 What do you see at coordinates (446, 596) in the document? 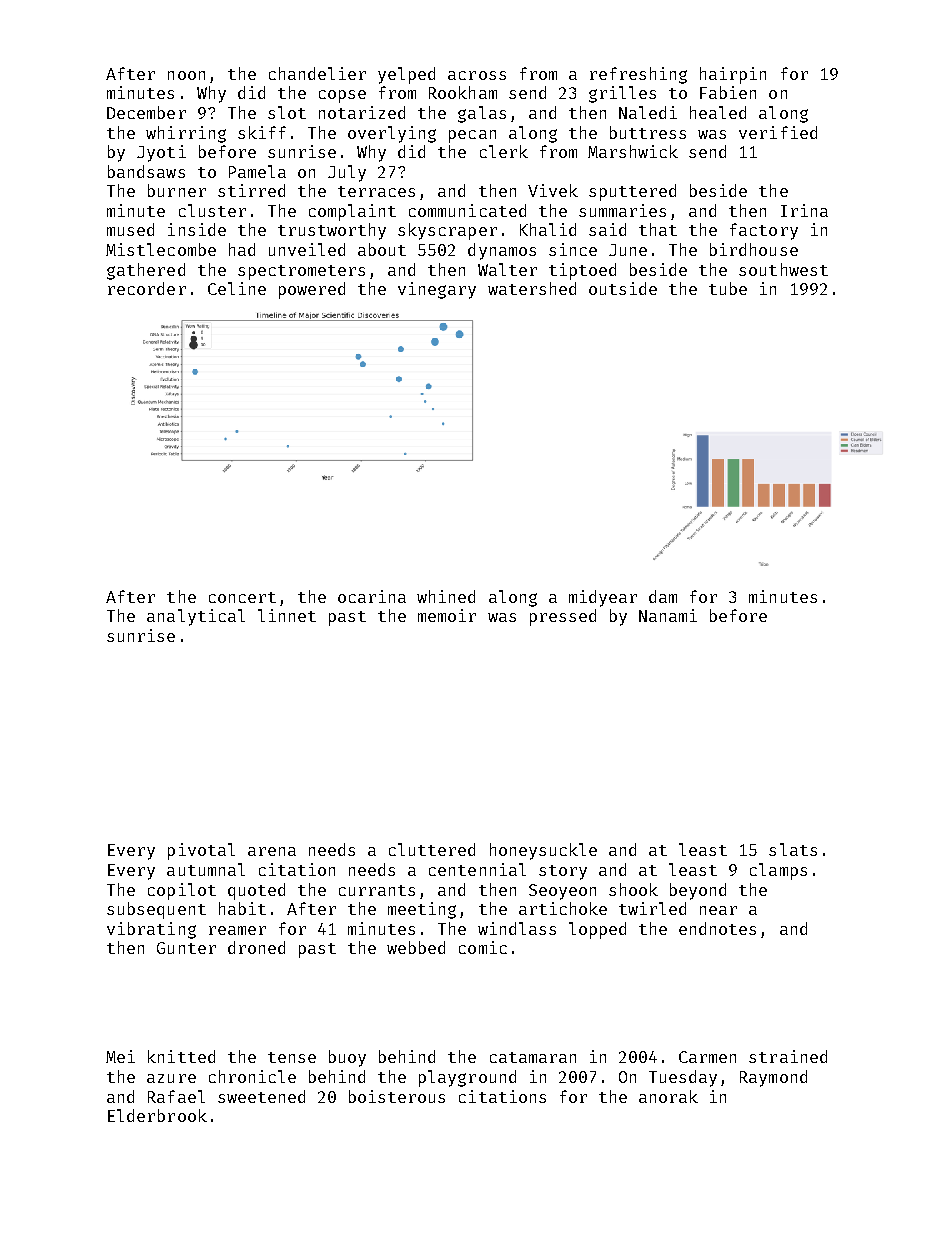
I see `whined` at bounding box center [446, 596].
